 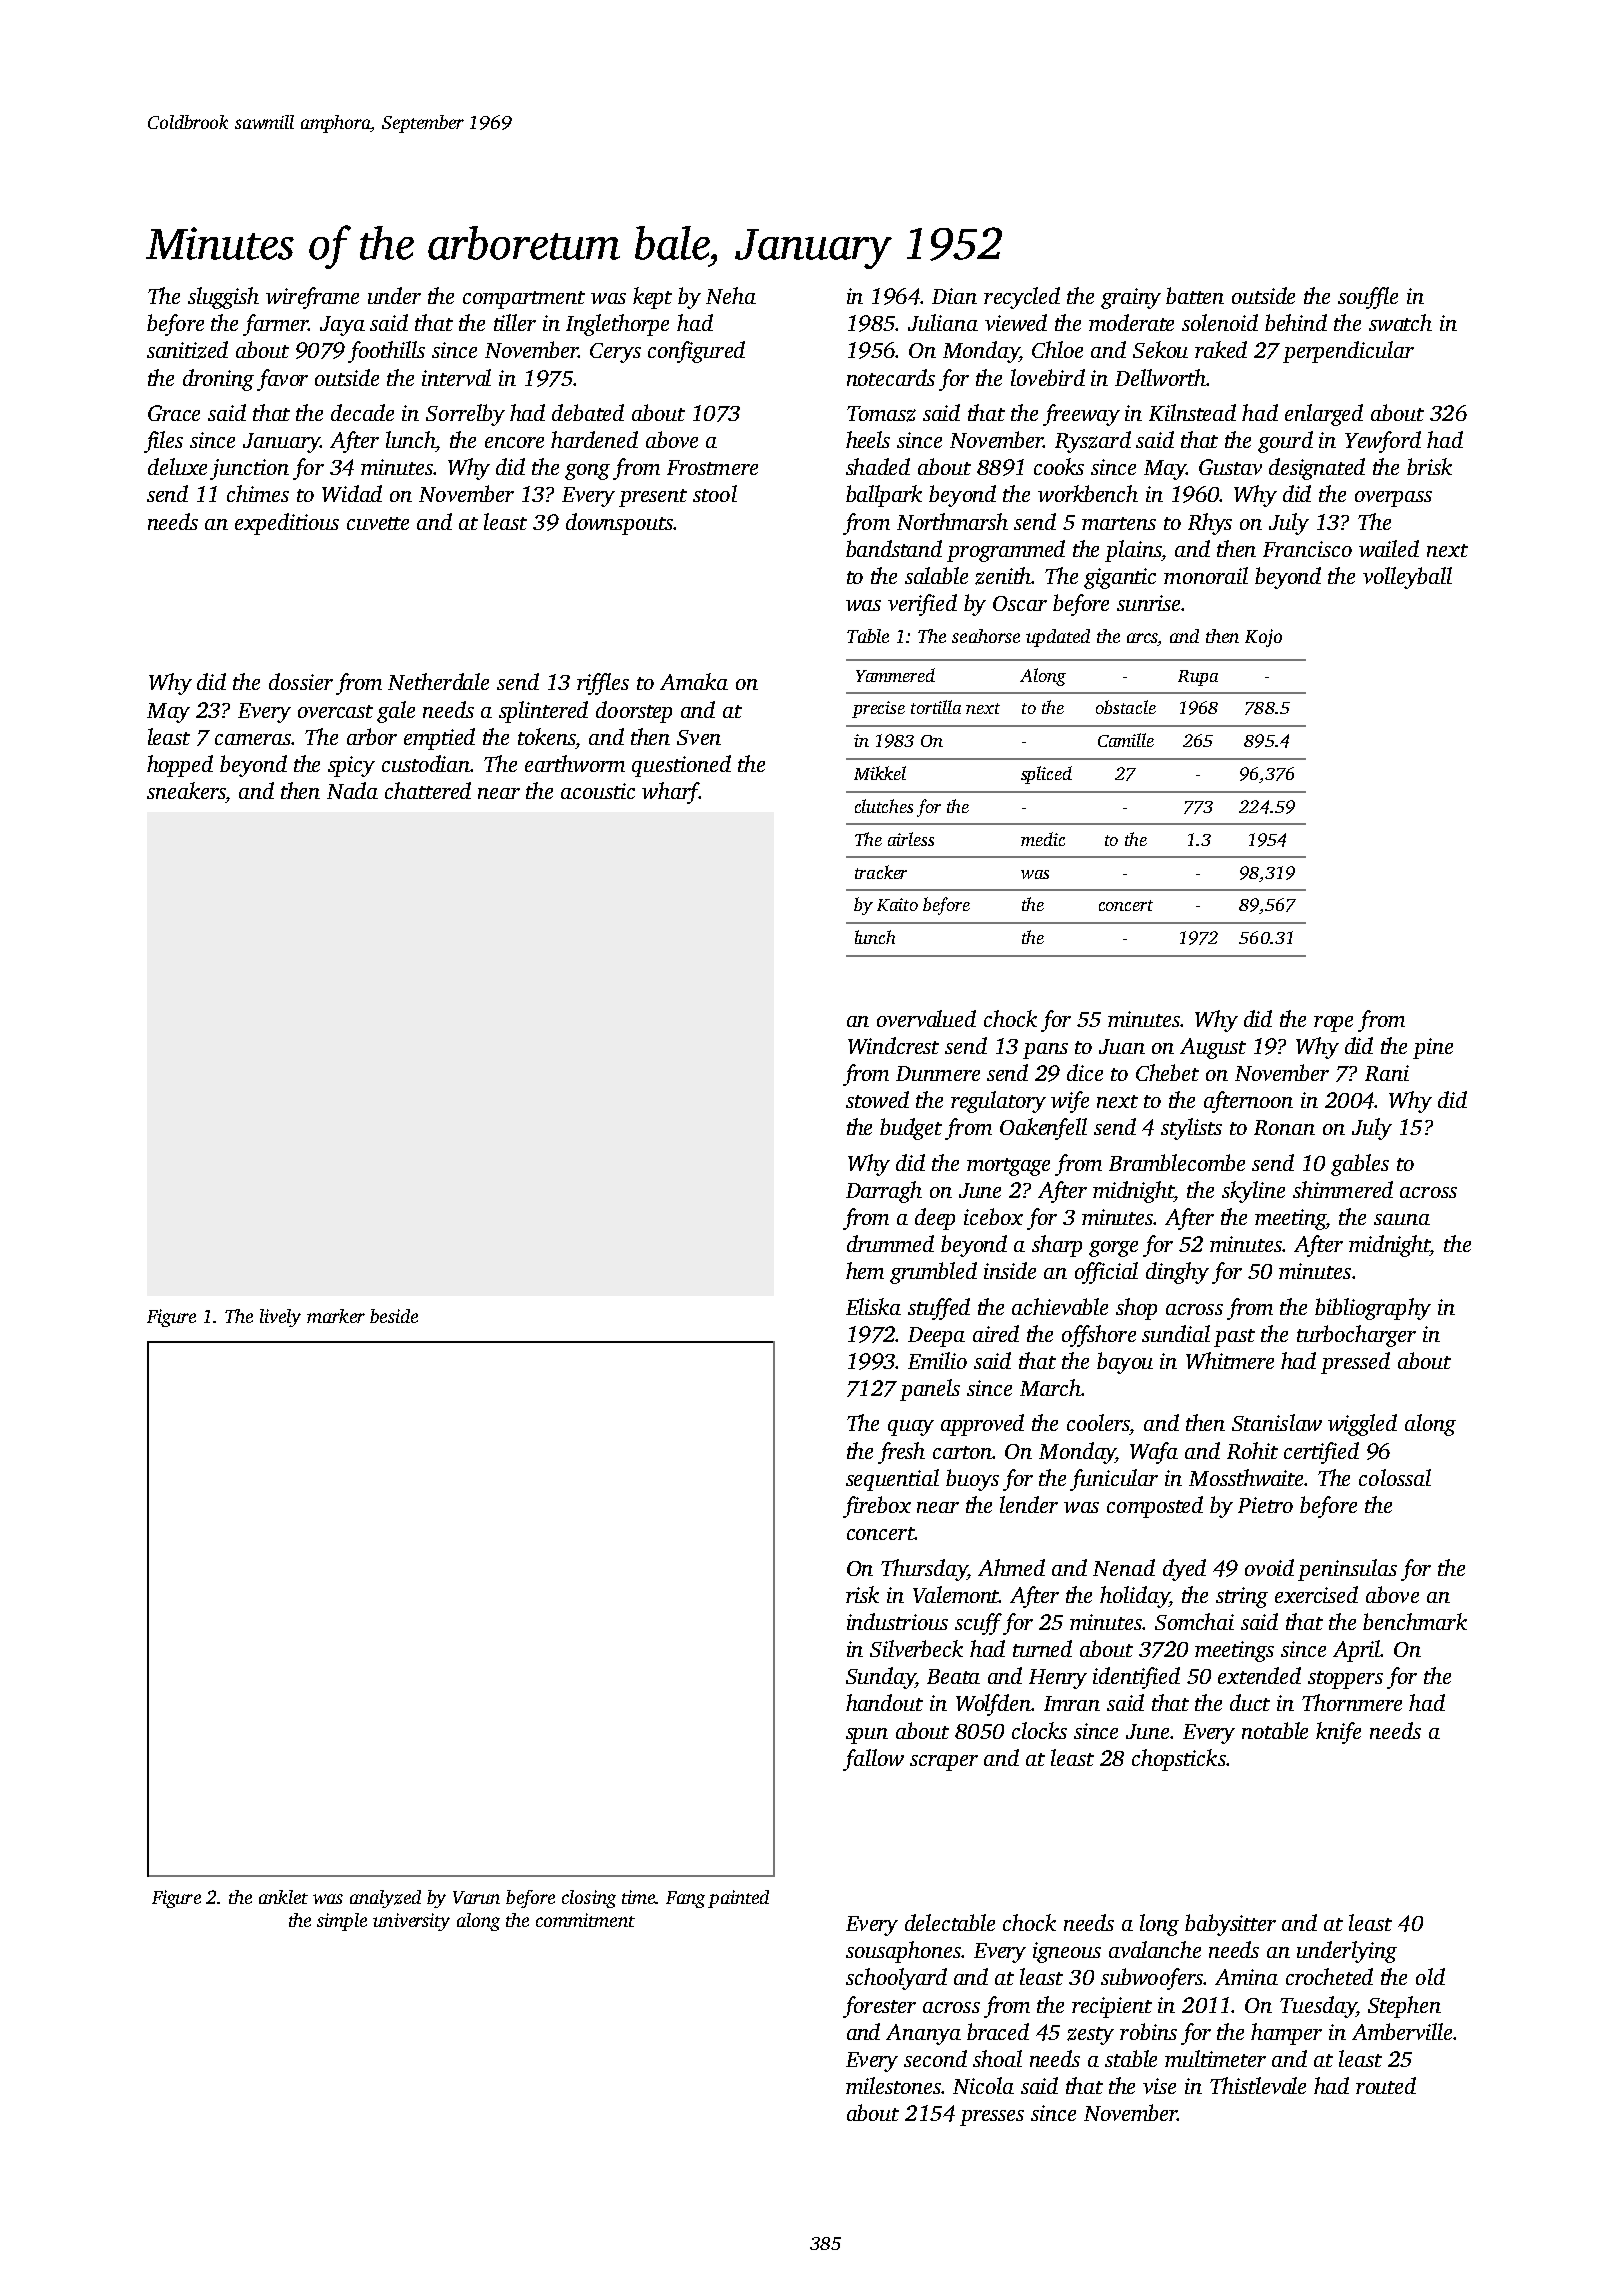 What do you see at coordinates (1234, 1338) in the document?
I see `past` at bounding box center [1234, 1338].
